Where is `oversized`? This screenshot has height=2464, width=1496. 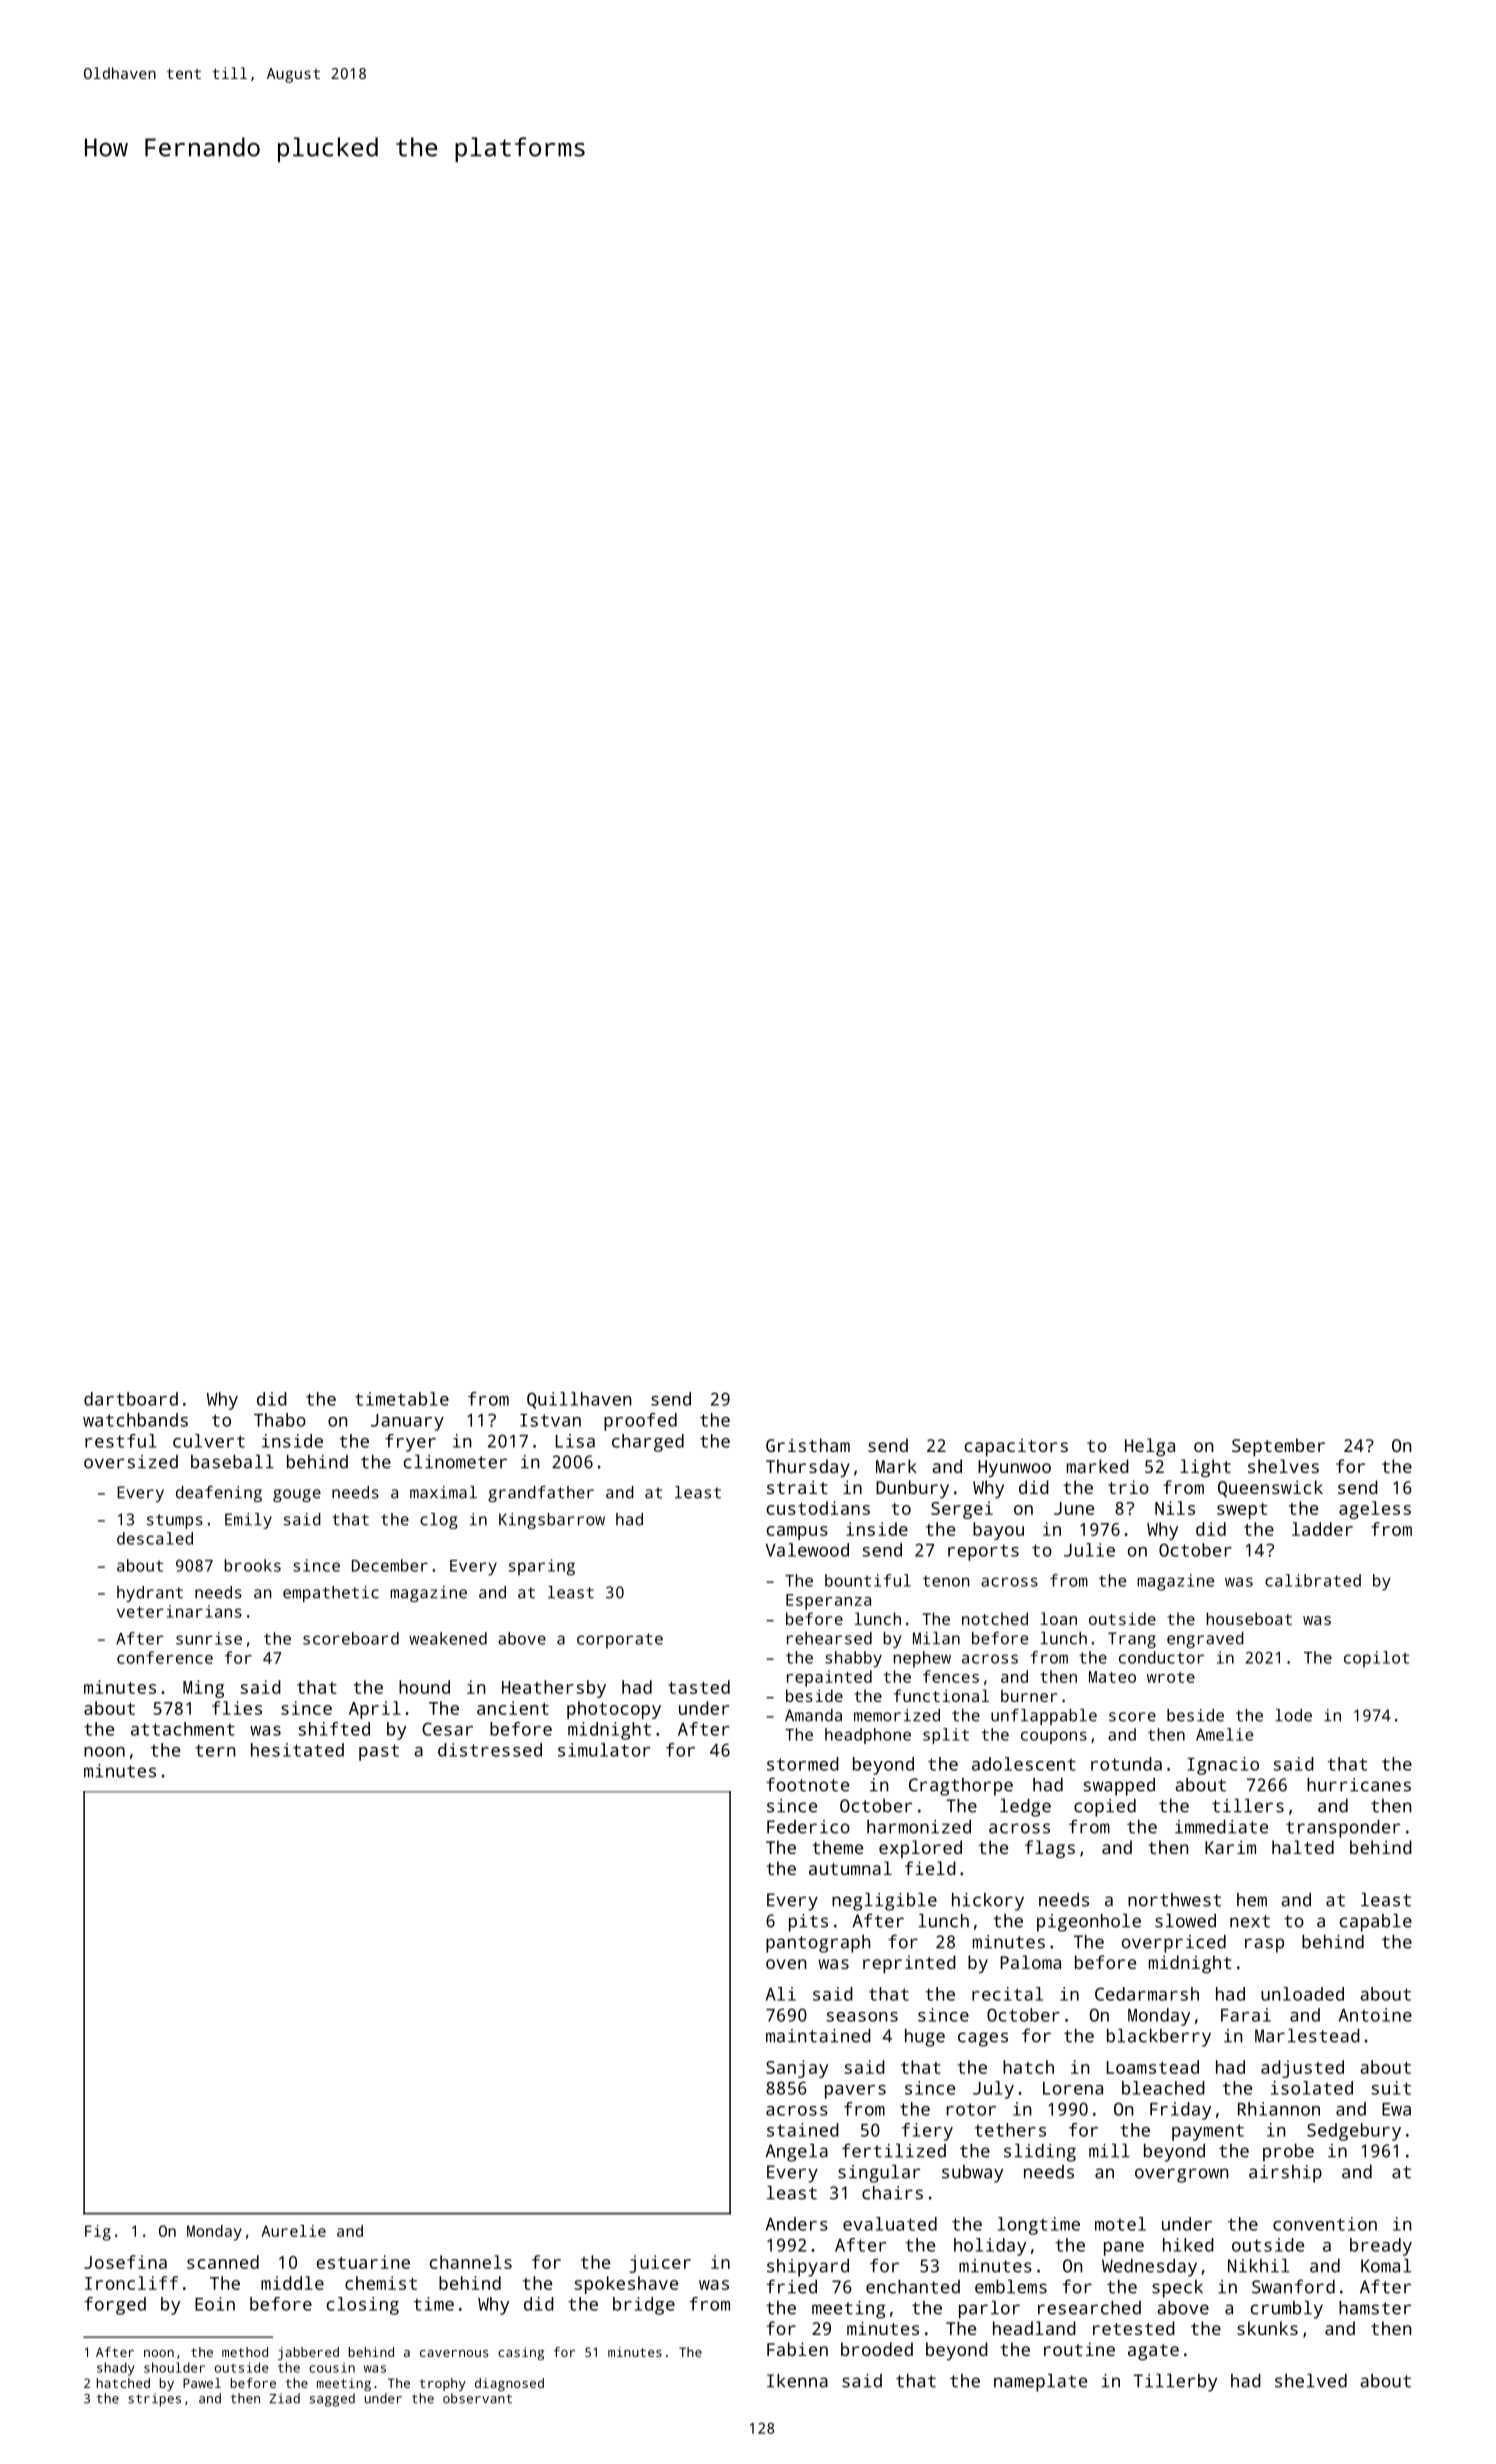 oversized is located at coordinates (131, 1462).
